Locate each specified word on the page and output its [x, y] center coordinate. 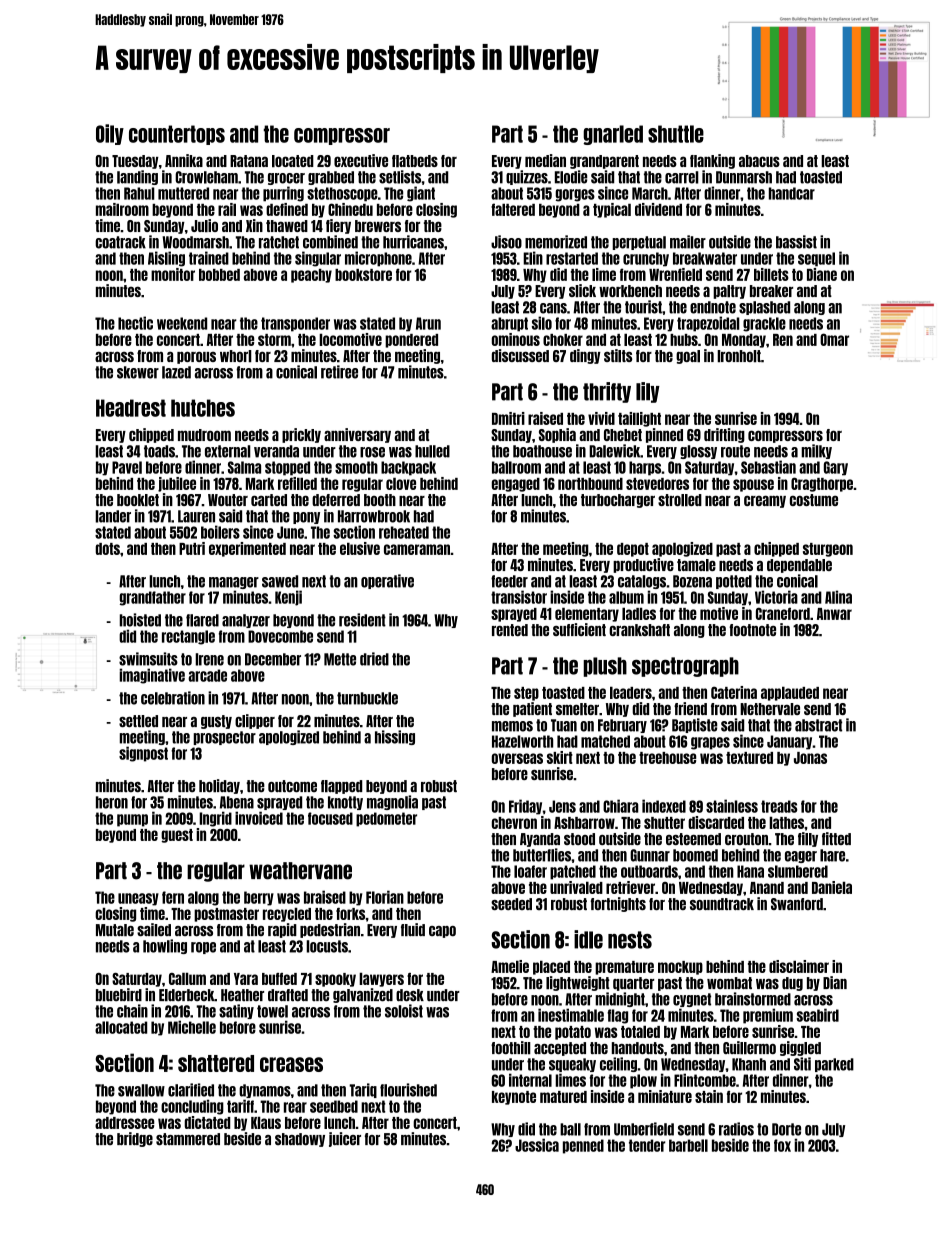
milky [816, 451]
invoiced [259, 818]
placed [551, 967]
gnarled [613, 135]
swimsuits [148, 659]
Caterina [734, 692]
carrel [682, 177]
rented [510, 630]
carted [269, 500]
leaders [631, 692]
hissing [395, 737]
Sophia [557, 435]
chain [132, 1011]
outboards [649, 871]
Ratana [249, 161]
